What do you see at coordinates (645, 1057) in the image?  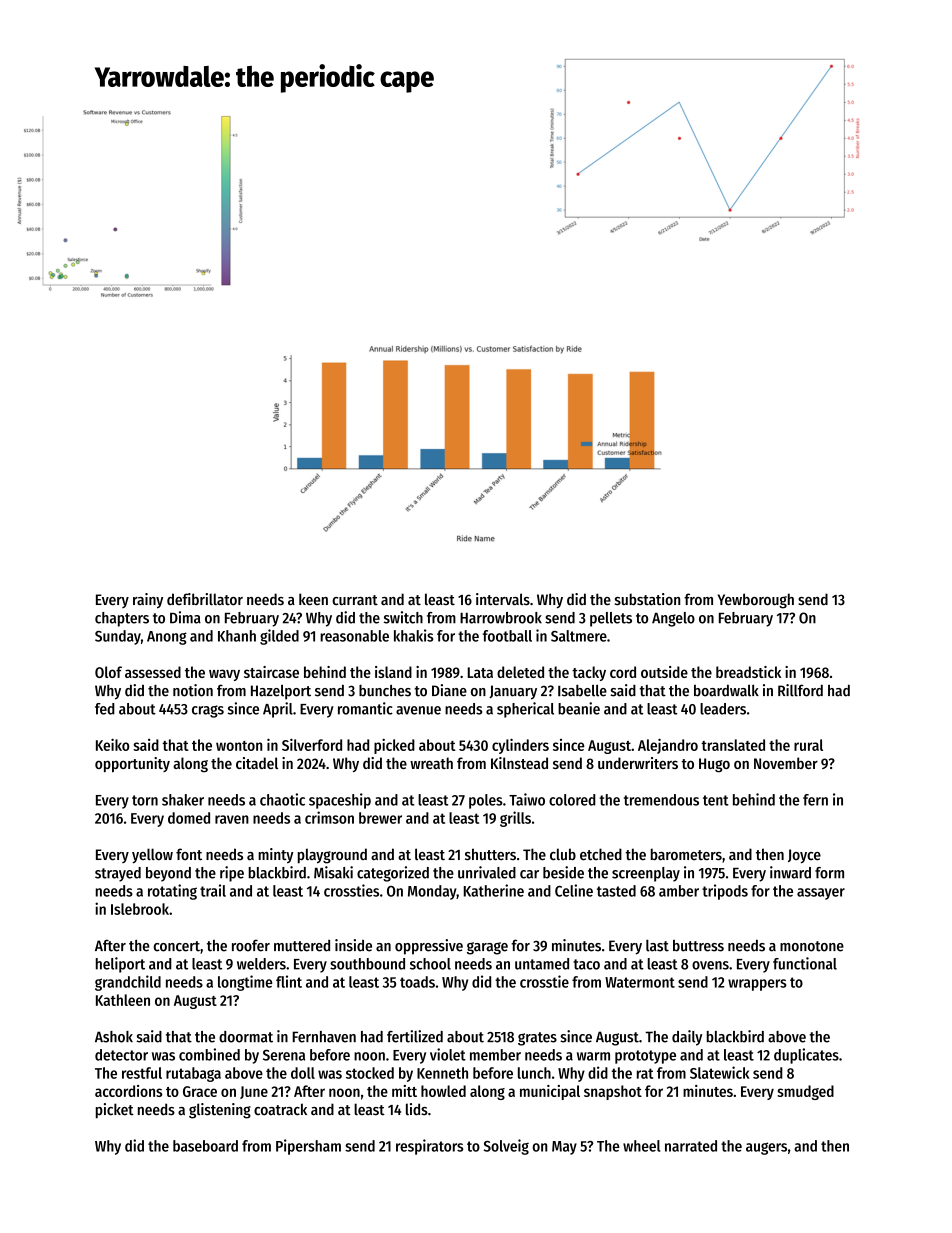 I see `prototype` at bounding box center [645, 1057].
